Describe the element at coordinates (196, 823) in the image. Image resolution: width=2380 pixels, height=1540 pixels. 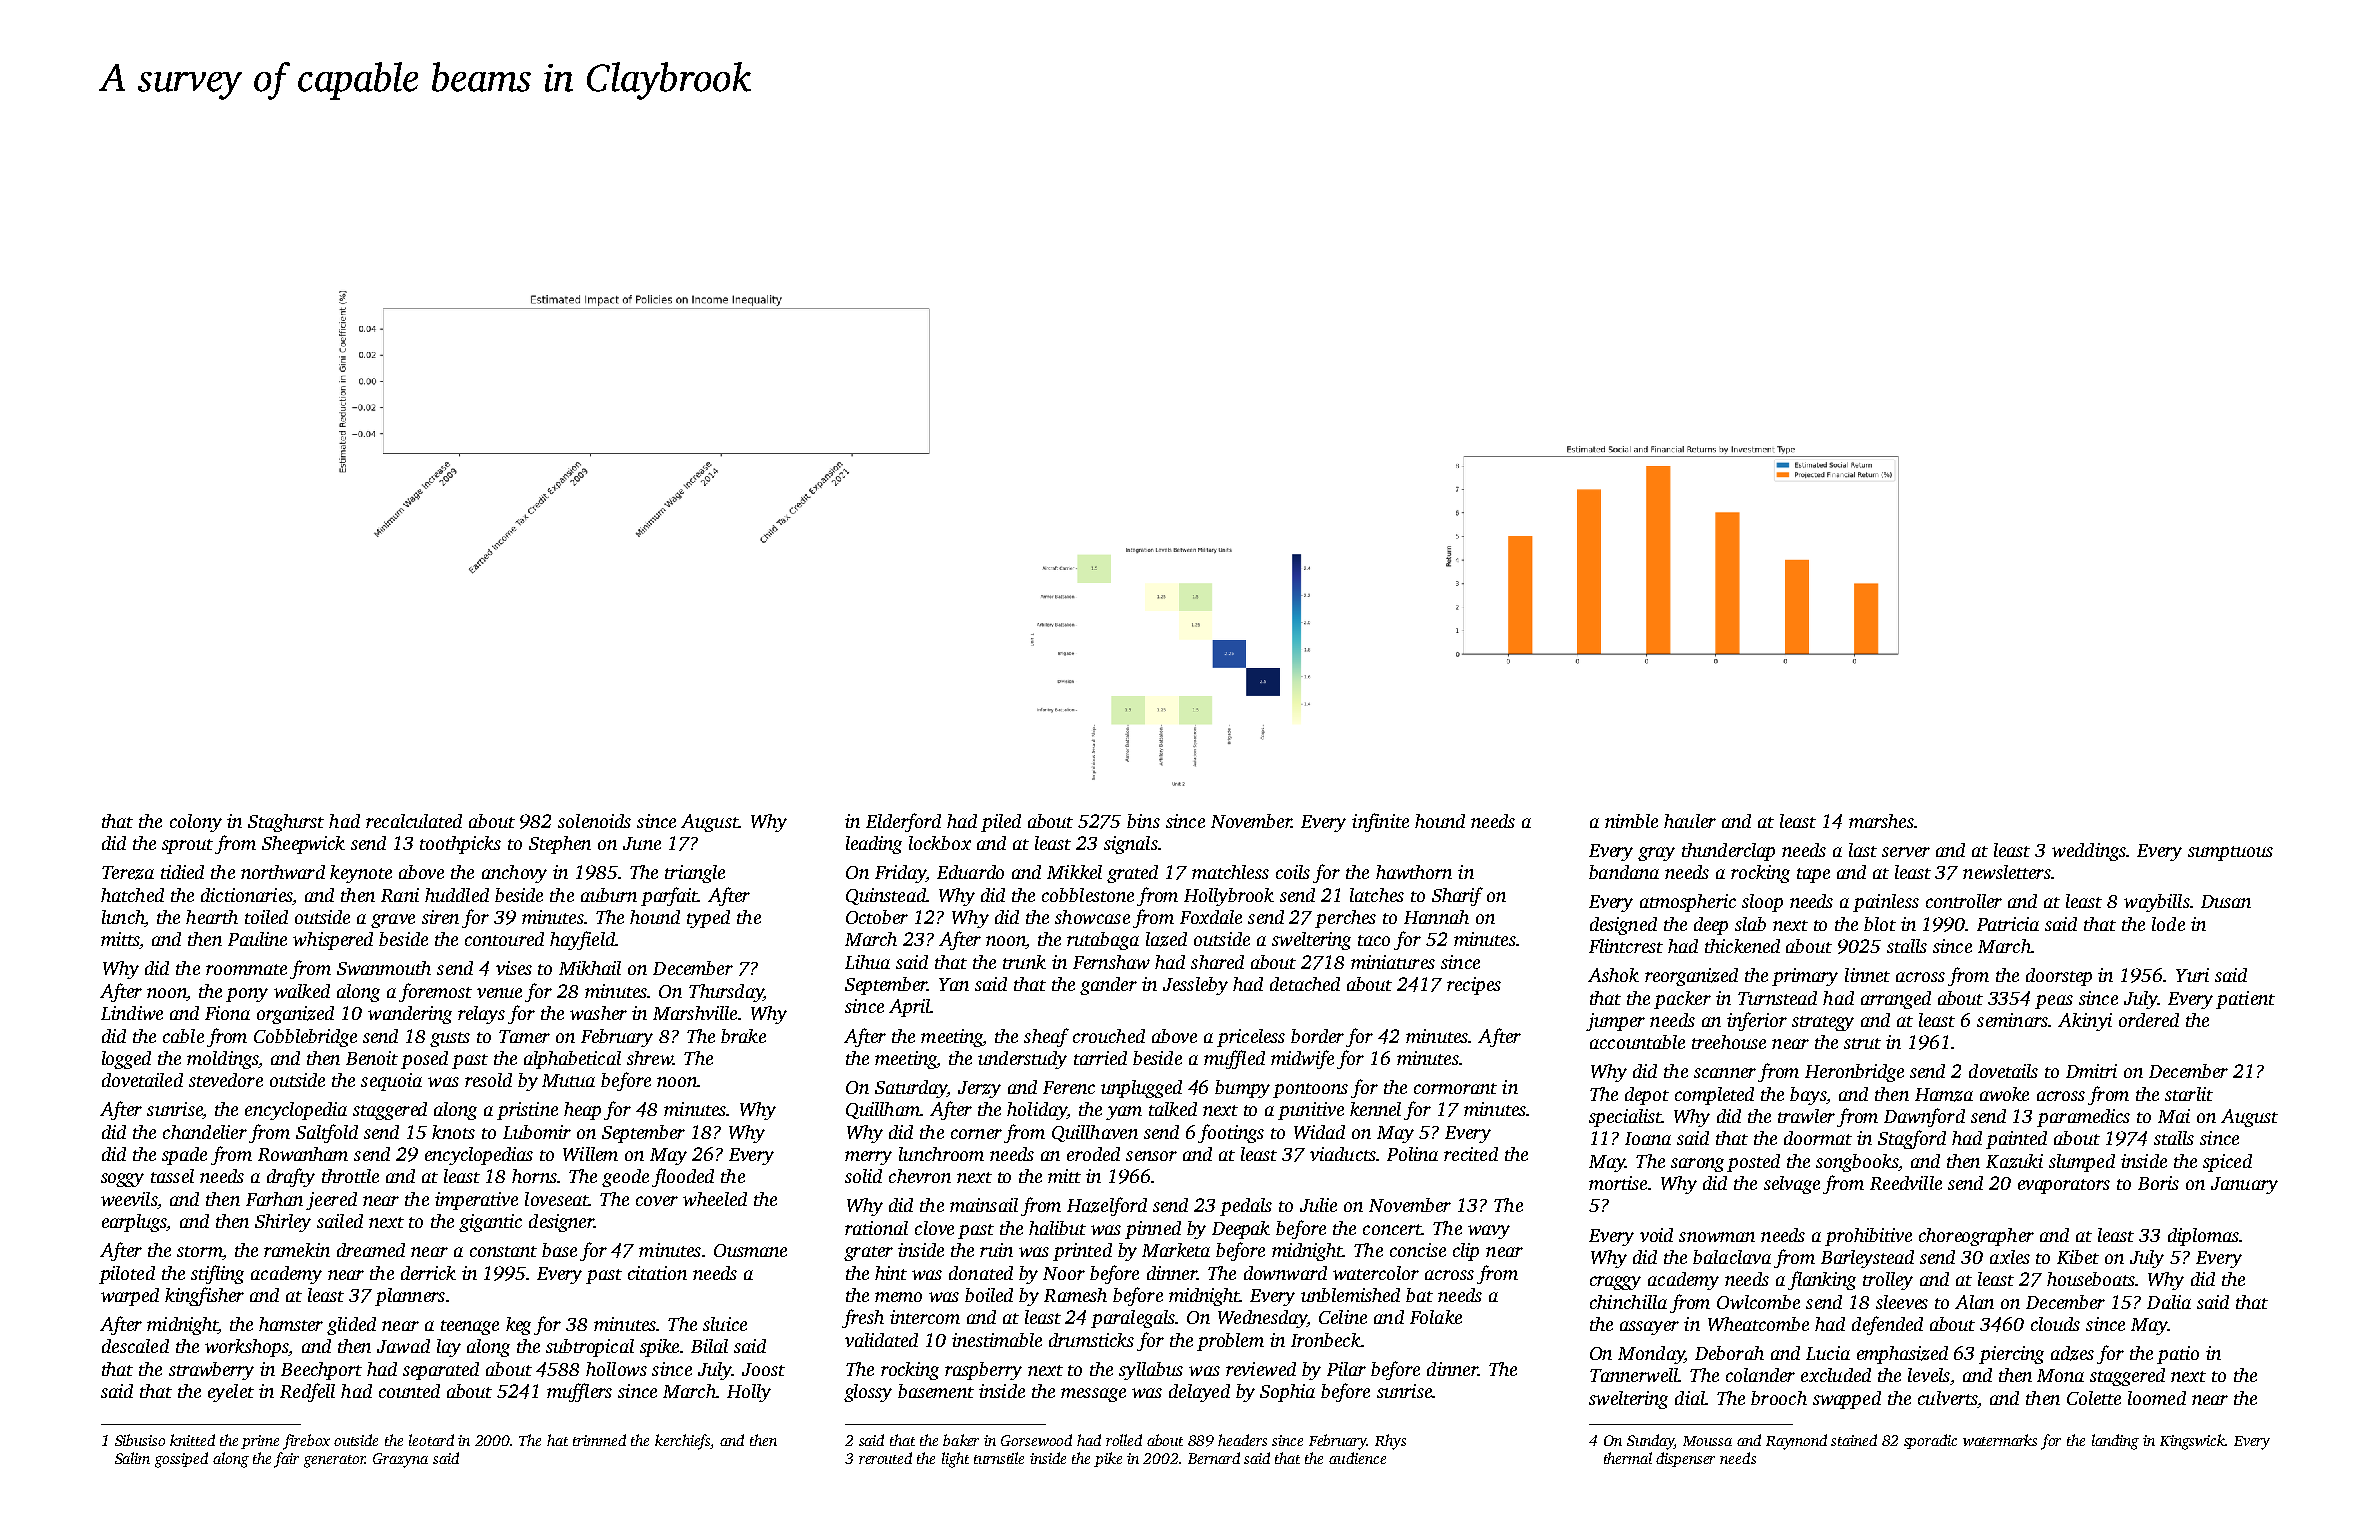
I see `colony` at that location.
